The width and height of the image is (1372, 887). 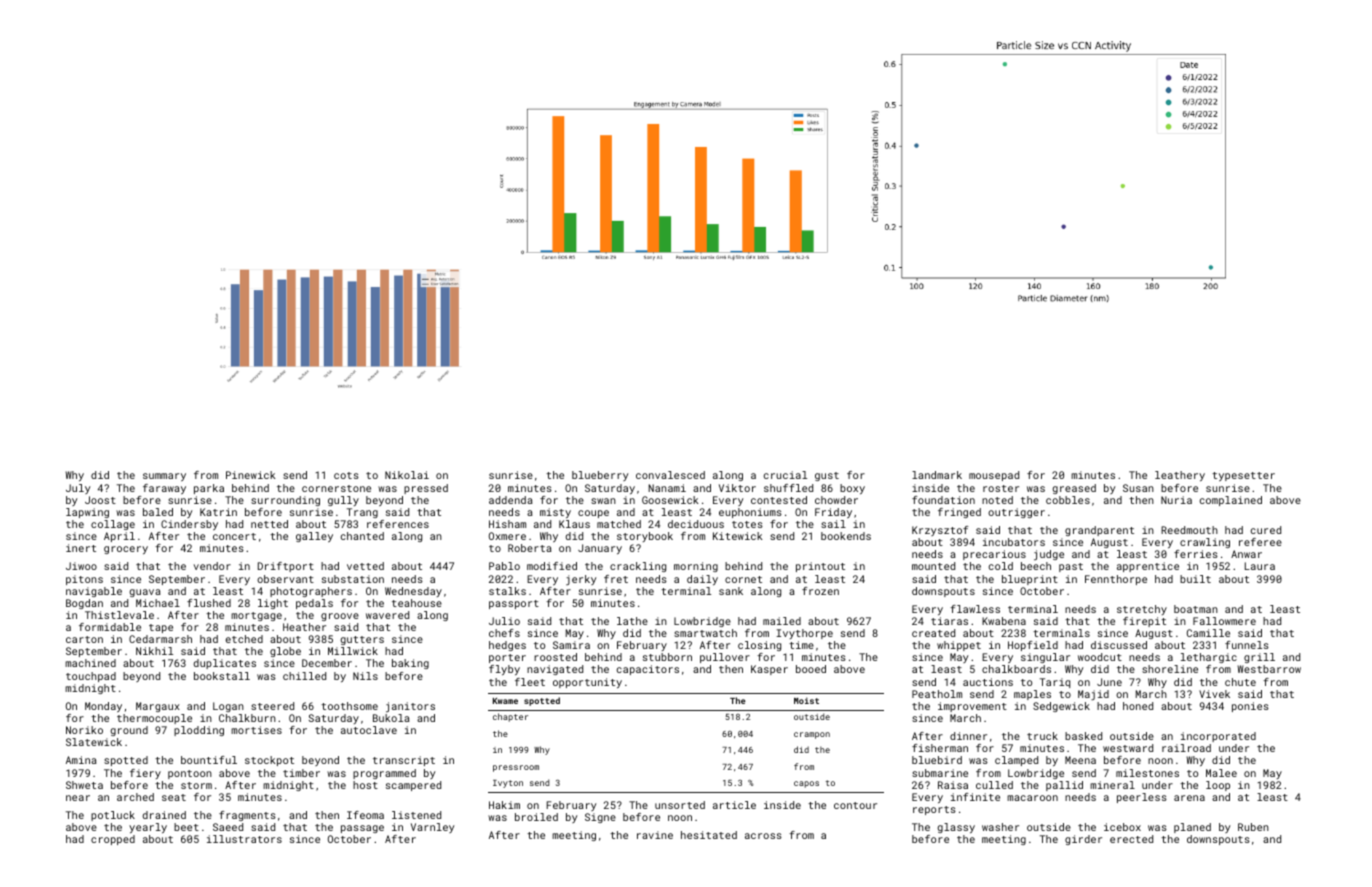 I want to click on Kitewick, so click(x=737, y=536).
